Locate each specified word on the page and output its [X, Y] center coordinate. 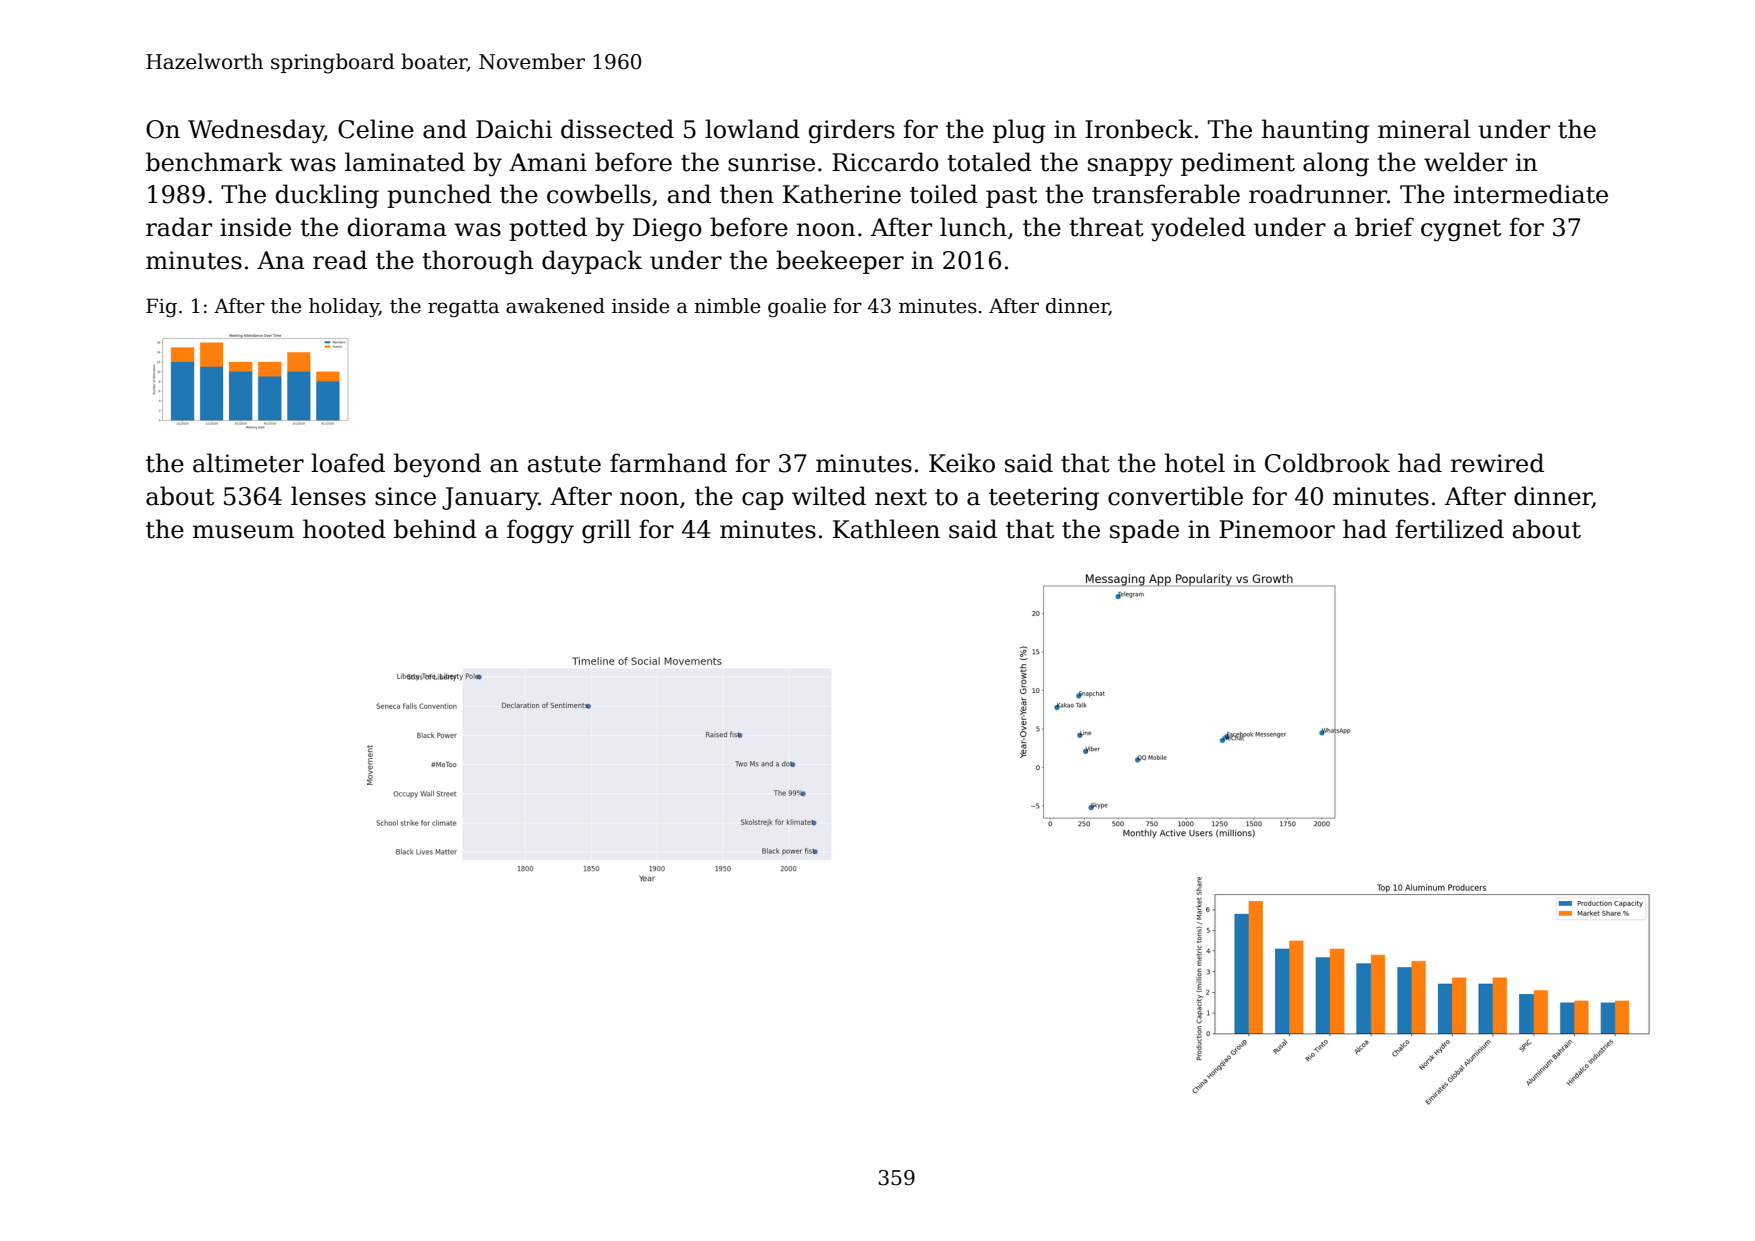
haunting [1315, 131]
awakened [555, 306]
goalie [797, 308]
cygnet [1461, 231]
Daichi [514, 129]
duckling [327, 196]
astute [564, 464]
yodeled [1198, 229]
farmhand [668, 463]
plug [1019, 131]
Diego [667, 230]
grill [606, 531]
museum [243, 532]
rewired [1497, 463]
